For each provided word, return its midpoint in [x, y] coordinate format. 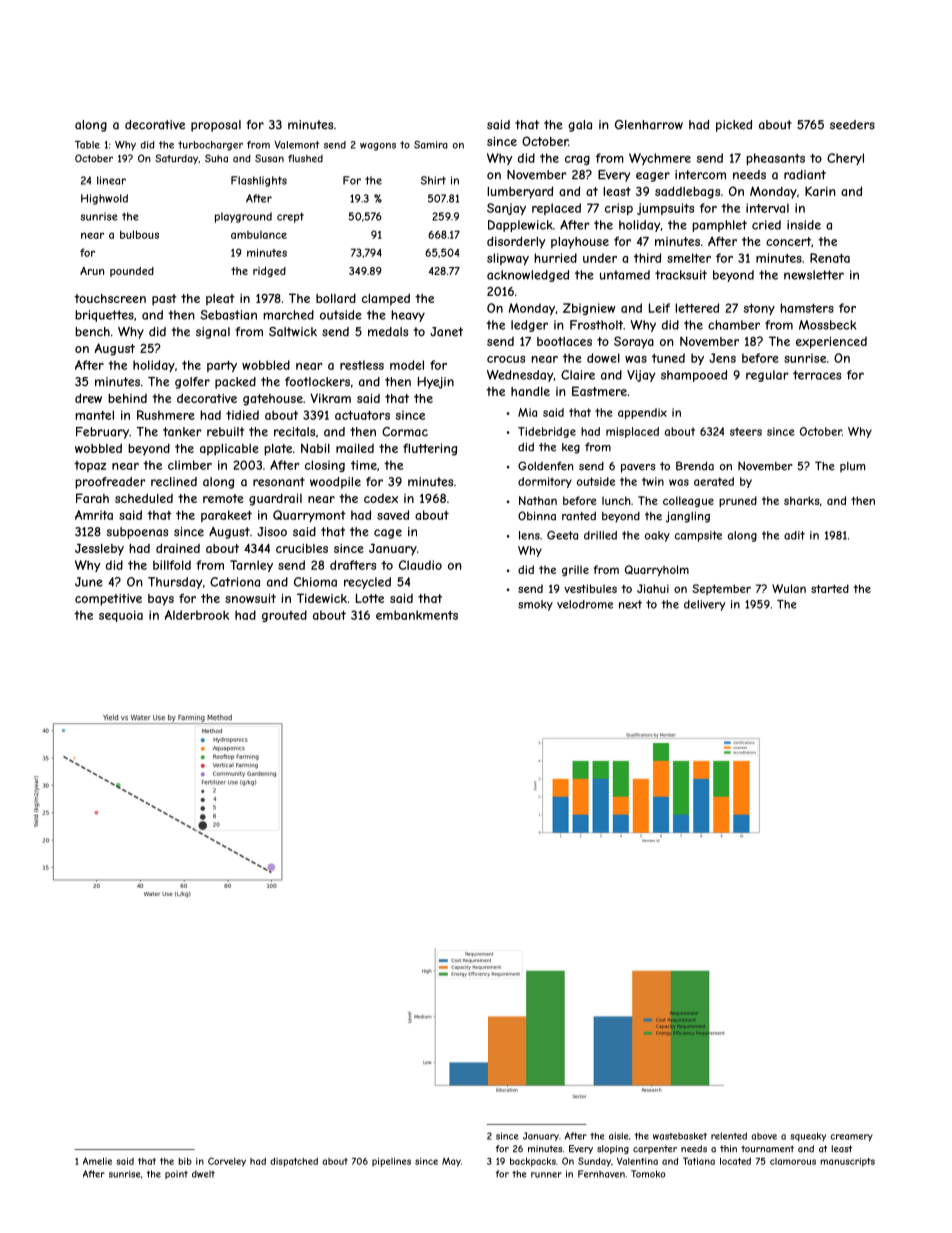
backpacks [533, 1162]
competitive [108, 600]
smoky [535, 605]
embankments [417, 615]
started [830, 588]
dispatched [294, 1162]
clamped [386, 299]
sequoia [121, 616]
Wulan [789, 588]
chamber [734, 325]
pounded [132, 272]
